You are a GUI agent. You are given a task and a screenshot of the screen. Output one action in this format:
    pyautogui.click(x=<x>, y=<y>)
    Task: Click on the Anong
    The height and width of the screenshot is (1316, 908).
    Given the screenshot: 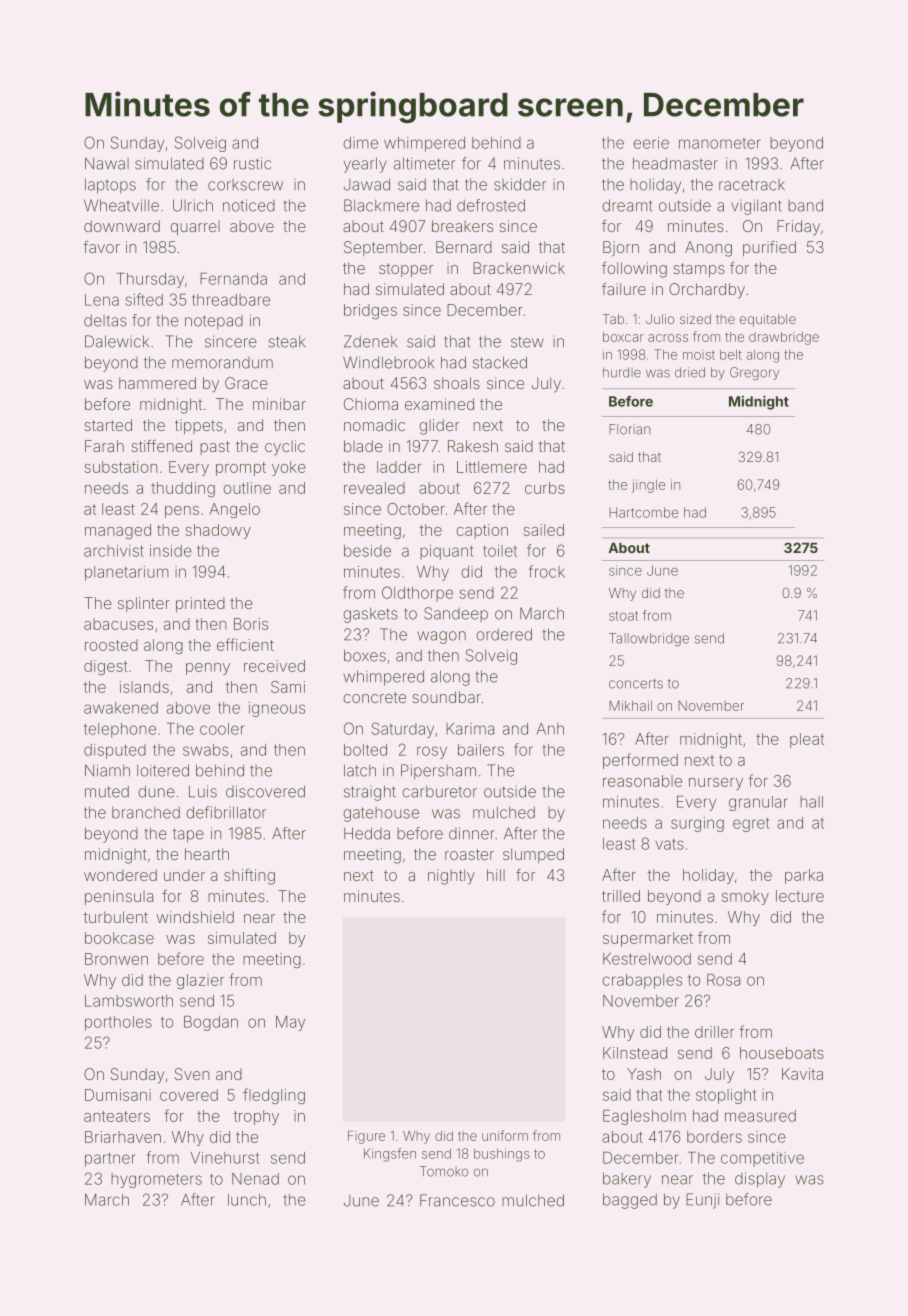 What is the action you would take?
    pyautogui.click(x=708, y=249)
